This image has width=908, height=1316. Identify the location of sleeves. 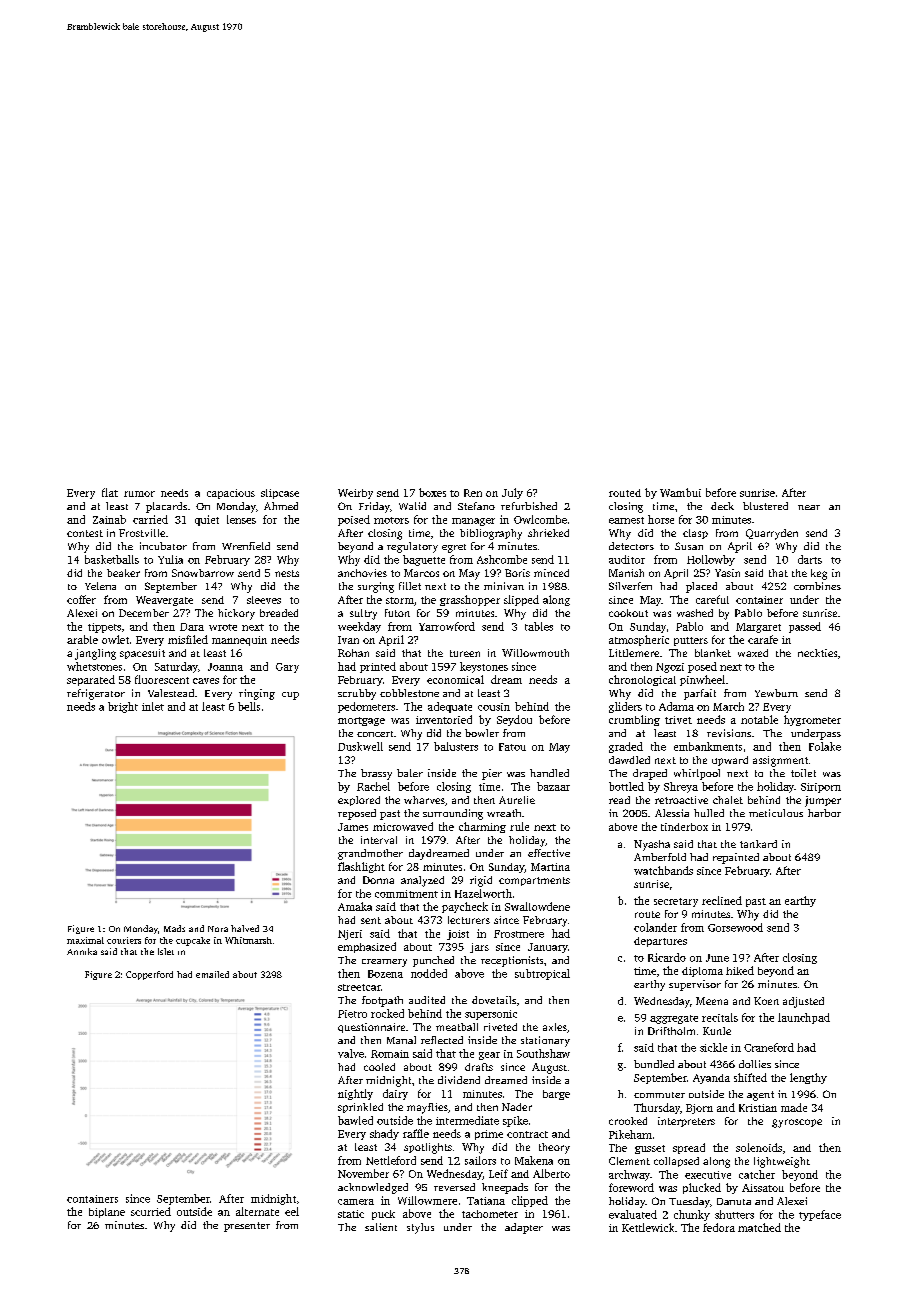
(264, 600).
